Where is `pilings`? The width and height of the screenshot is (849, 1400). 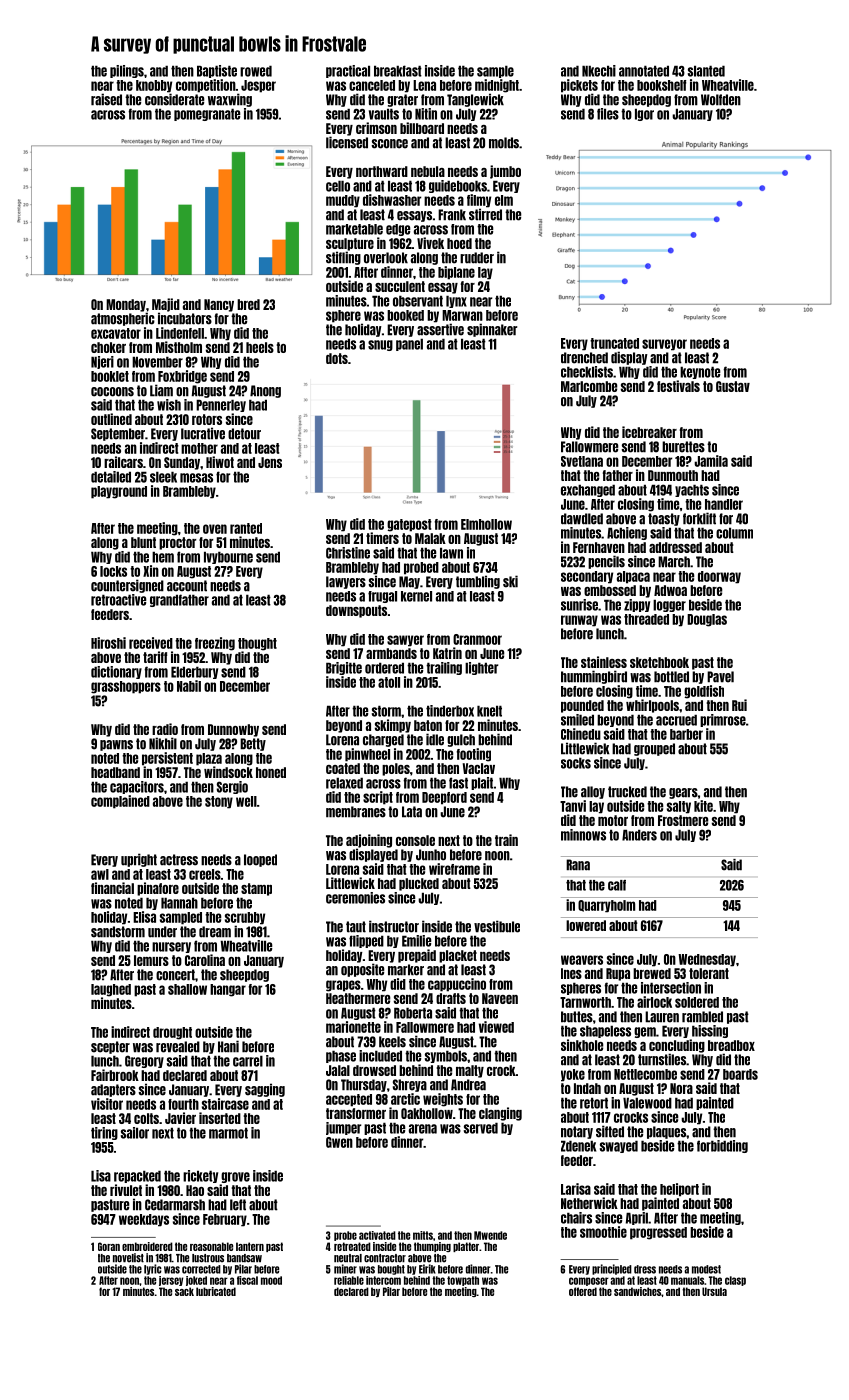
pilings is located at coordinates (127, 71).
